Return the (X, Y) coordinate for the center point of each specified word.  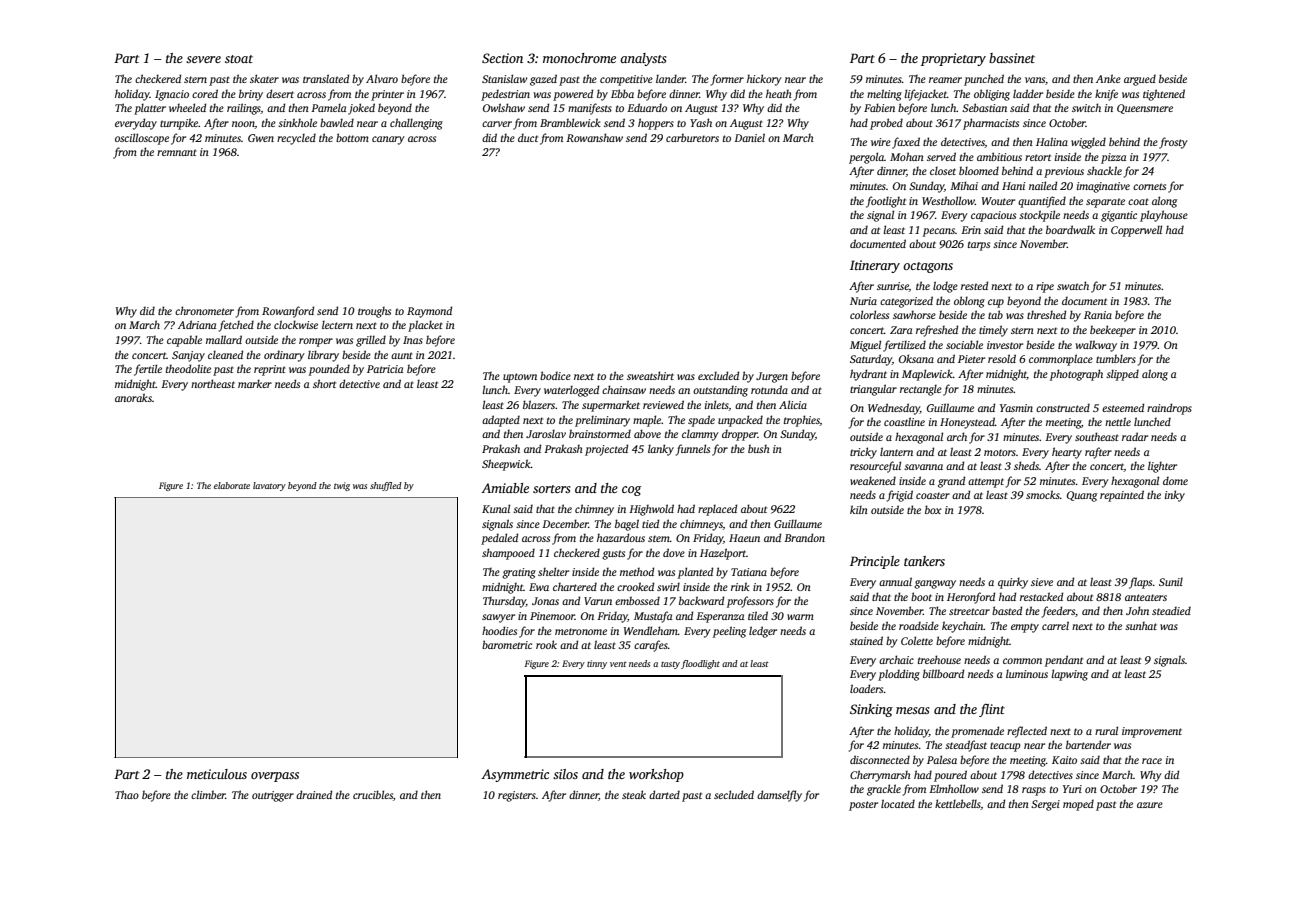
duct (528, 137)
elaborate (232, 485)
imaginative (1103, 187)
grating (519, 573)
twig (342, 486)
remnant (177, 152)
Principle (875, 562)
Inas (413, 340)
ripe (1045, 287)
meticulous (217, 774)
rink (740, 586)
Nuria (863, 301)
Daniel (750, 137)
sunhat (1141, 625)
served (941, 156)
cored (205, 93)
